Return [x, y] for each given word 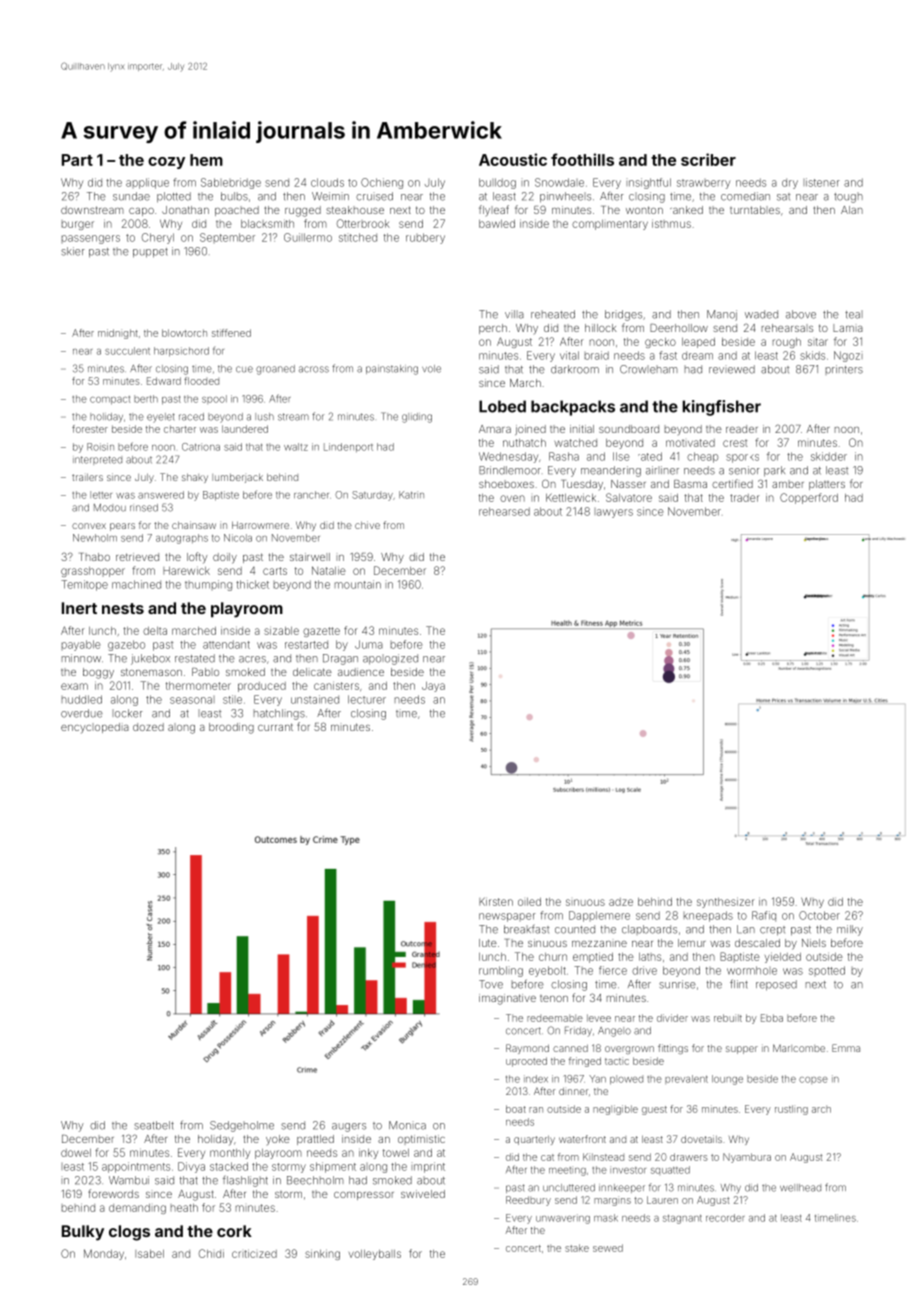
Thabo [94, 557]
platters [827, 485]
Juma [369, 644]
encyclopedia [95, 728]
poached [237, 211]
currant [275, 727]
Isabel [149, 1254]
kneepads [708, 916]
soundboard [629, 429]
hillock [601, 328]
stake [577, 1248]
